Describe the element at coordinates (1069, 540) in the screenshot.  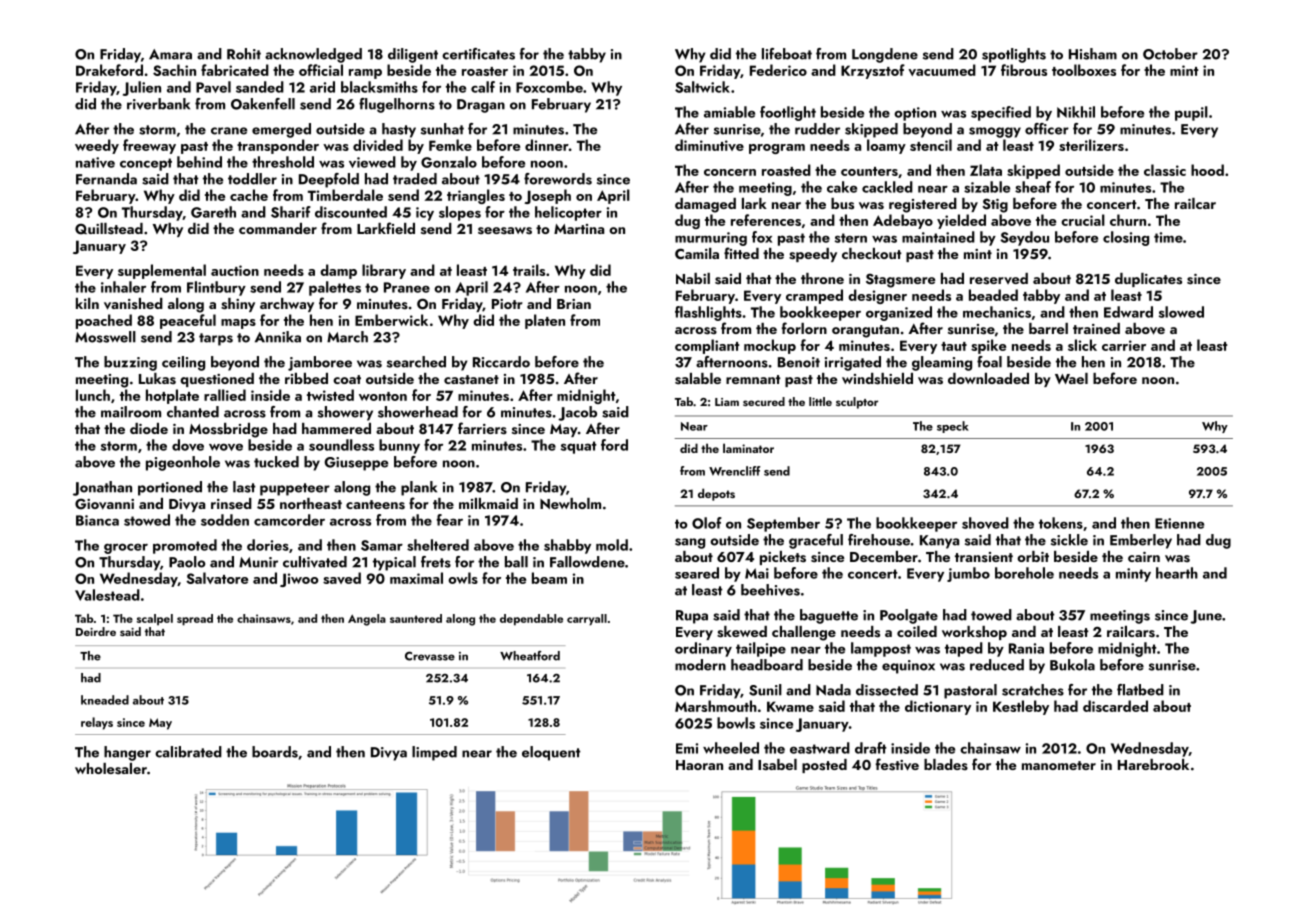
I see `sickle` at that location.
